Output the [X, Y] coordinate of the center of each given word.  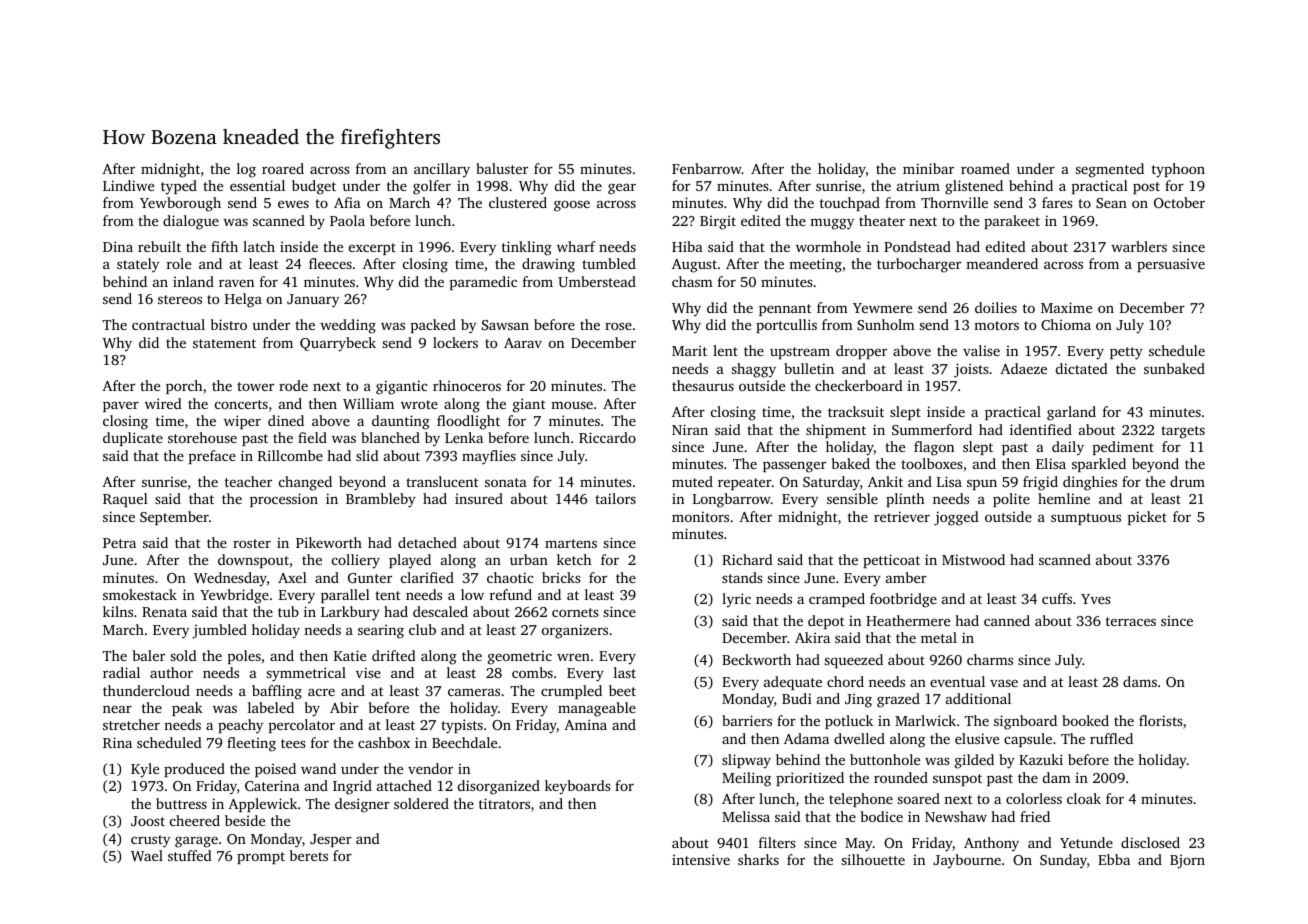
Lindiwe [128, 185]
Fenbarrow [707, 168]
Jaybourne [967, 861]
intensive [701, 859]
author [171, 672]
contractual [168, 324]
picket [1147, 518]
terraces [1131, 621]
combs [532, 672]
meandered [1002, 263]
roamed [985, 168]
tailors [615, 498]
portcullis [786, 326]
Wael [147, 855]
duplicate [133, 439]
